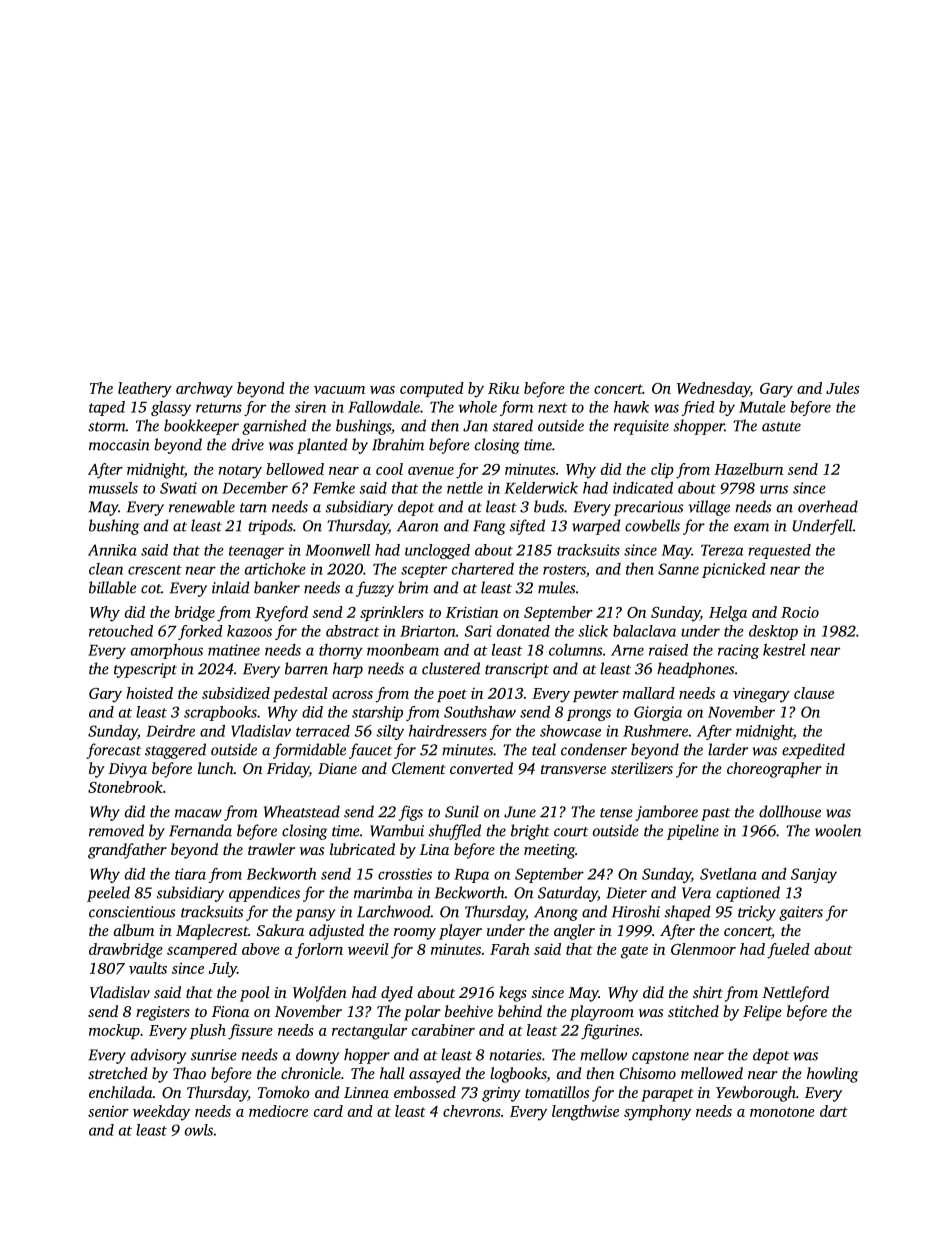 The image size is (952, 1233). Describe the element at coordinates (411, 813) in the document. I see `figs` at that location.
